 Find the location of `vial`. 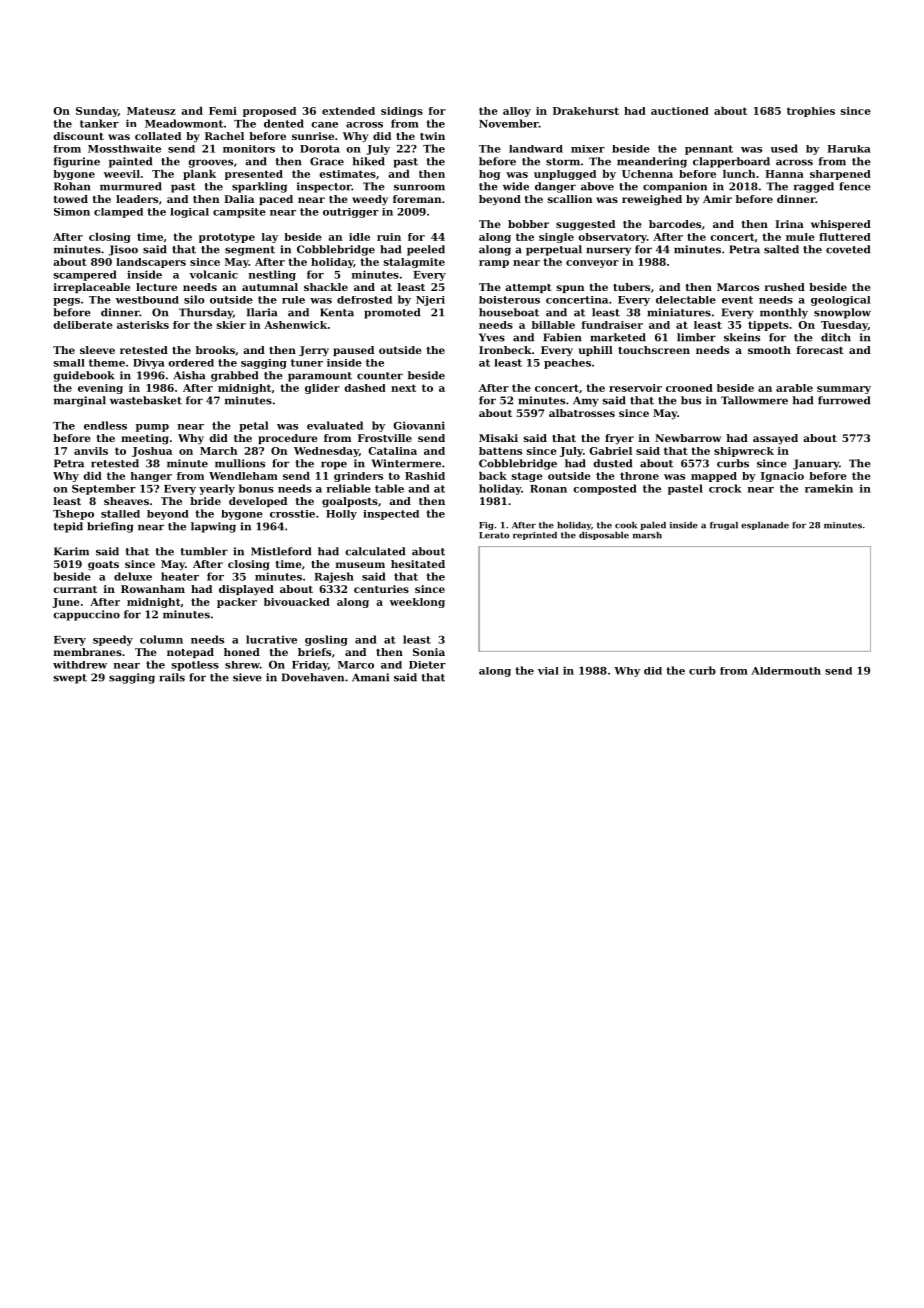

vial is located at coordinates (548, 671).
